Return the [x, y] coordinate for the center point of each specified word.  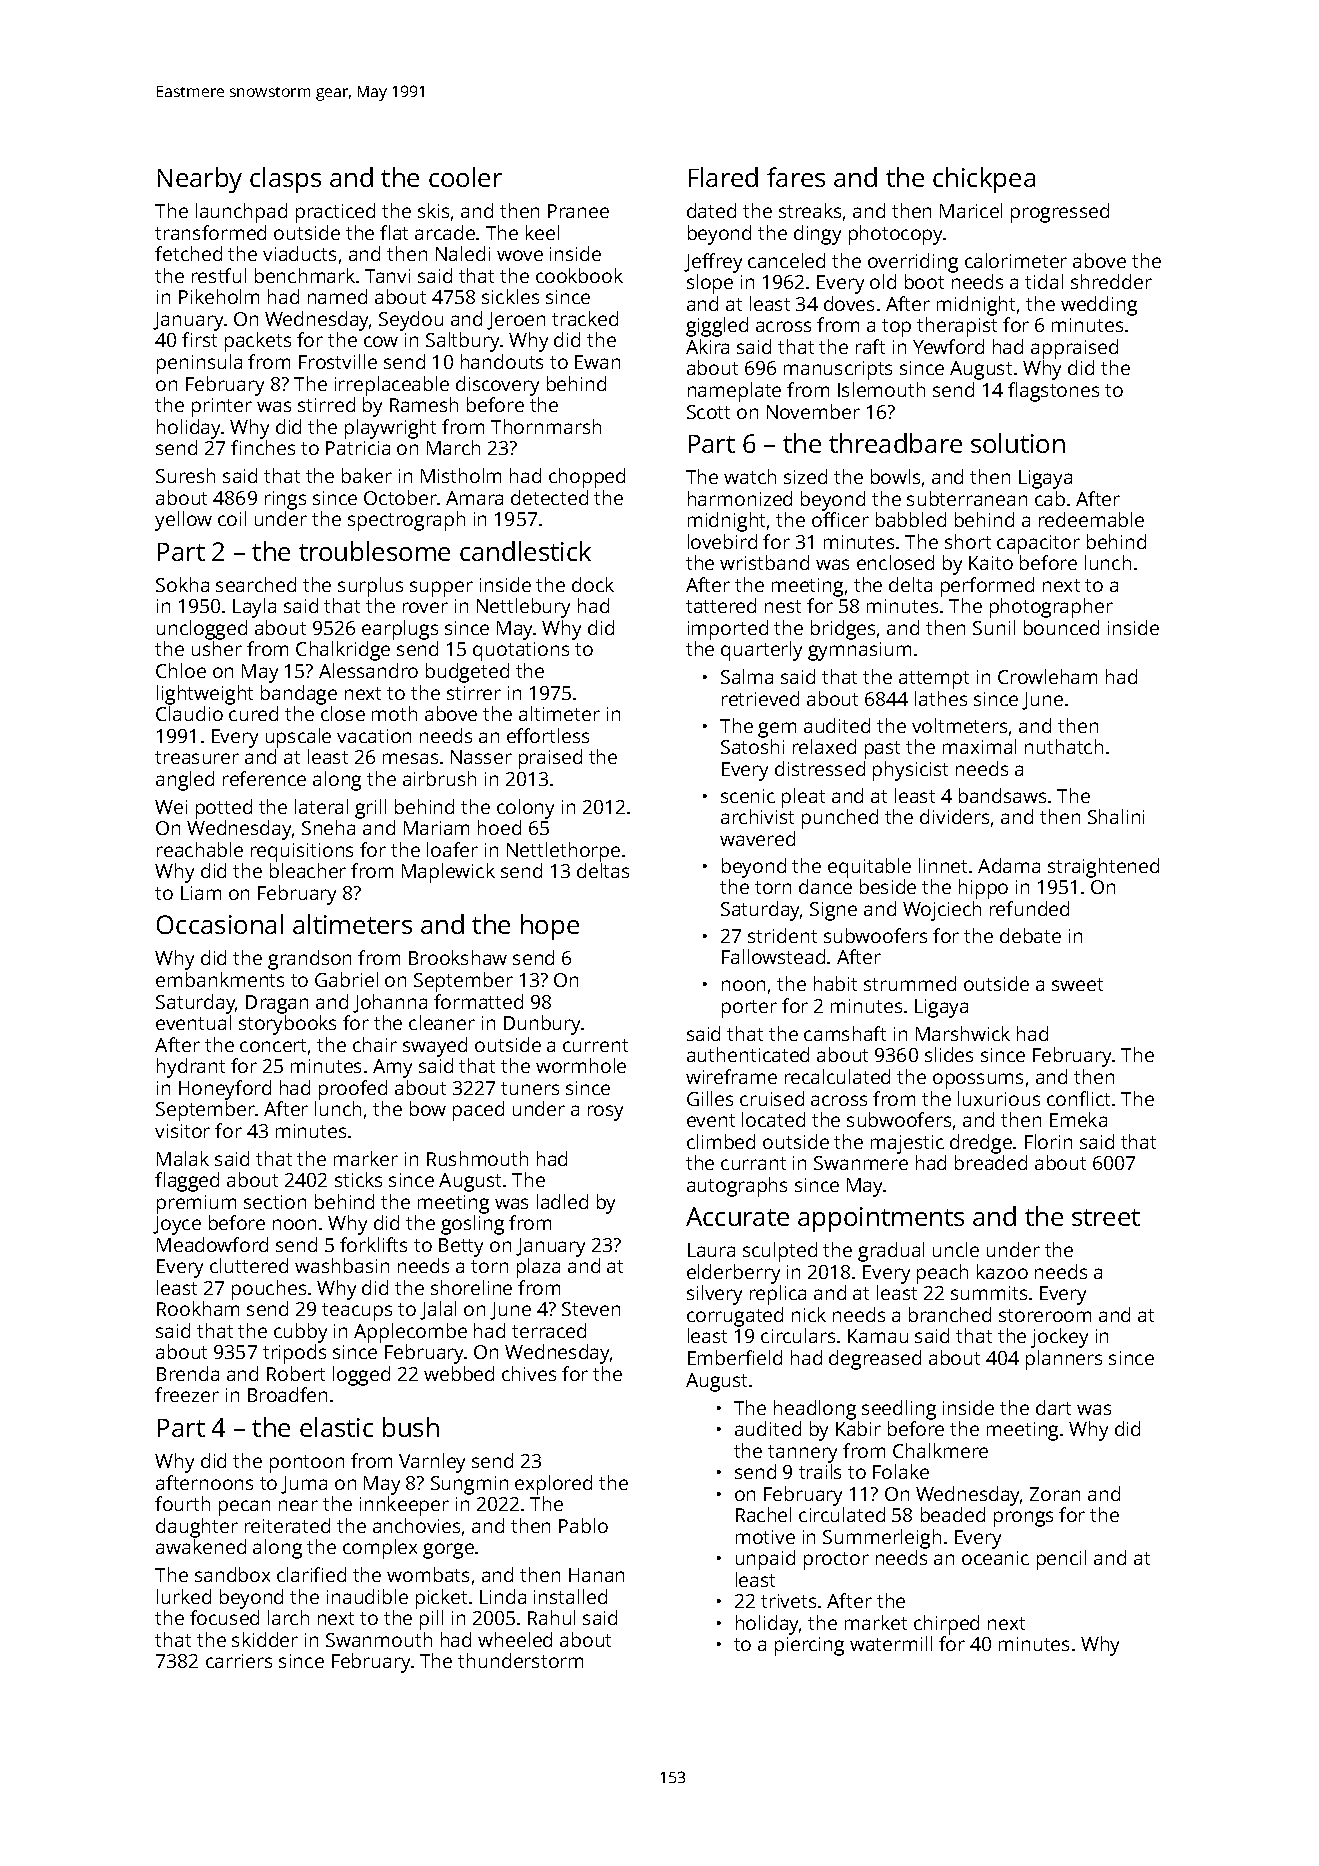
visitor [182, 1131]
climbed [721, 1141]
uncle [956, 1249]
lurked [184, 1596]
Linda [503, 1596]
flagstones [1053, 392]
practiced [335, 213]
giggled [717, 327]
